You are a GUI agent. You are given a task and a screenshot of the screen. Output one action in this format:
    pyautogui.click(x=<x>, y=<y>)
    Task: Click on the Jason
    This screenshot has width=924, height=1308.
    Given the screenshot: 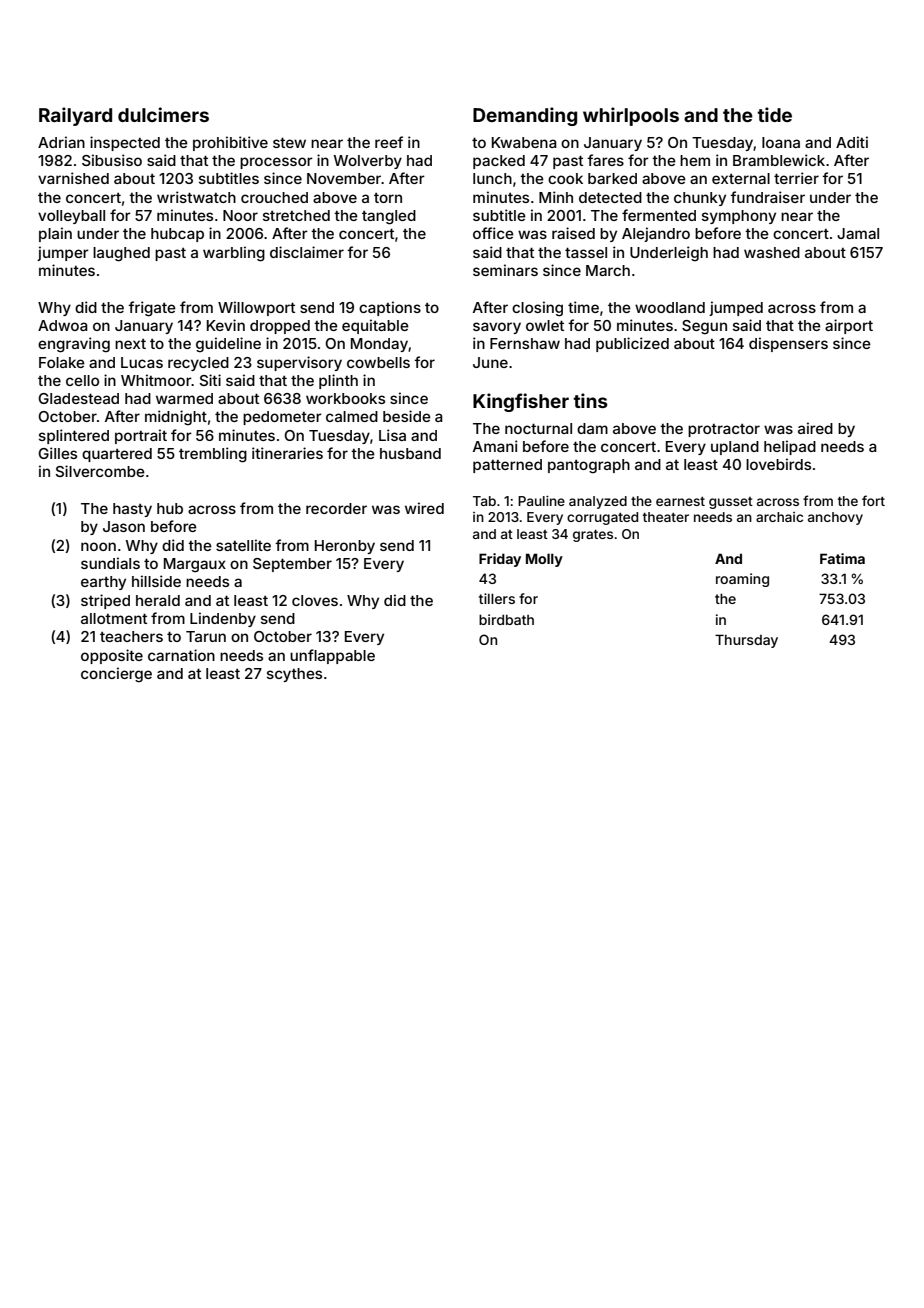 What is the action you would take?
    pyautogui.click(x=124, y=526)
